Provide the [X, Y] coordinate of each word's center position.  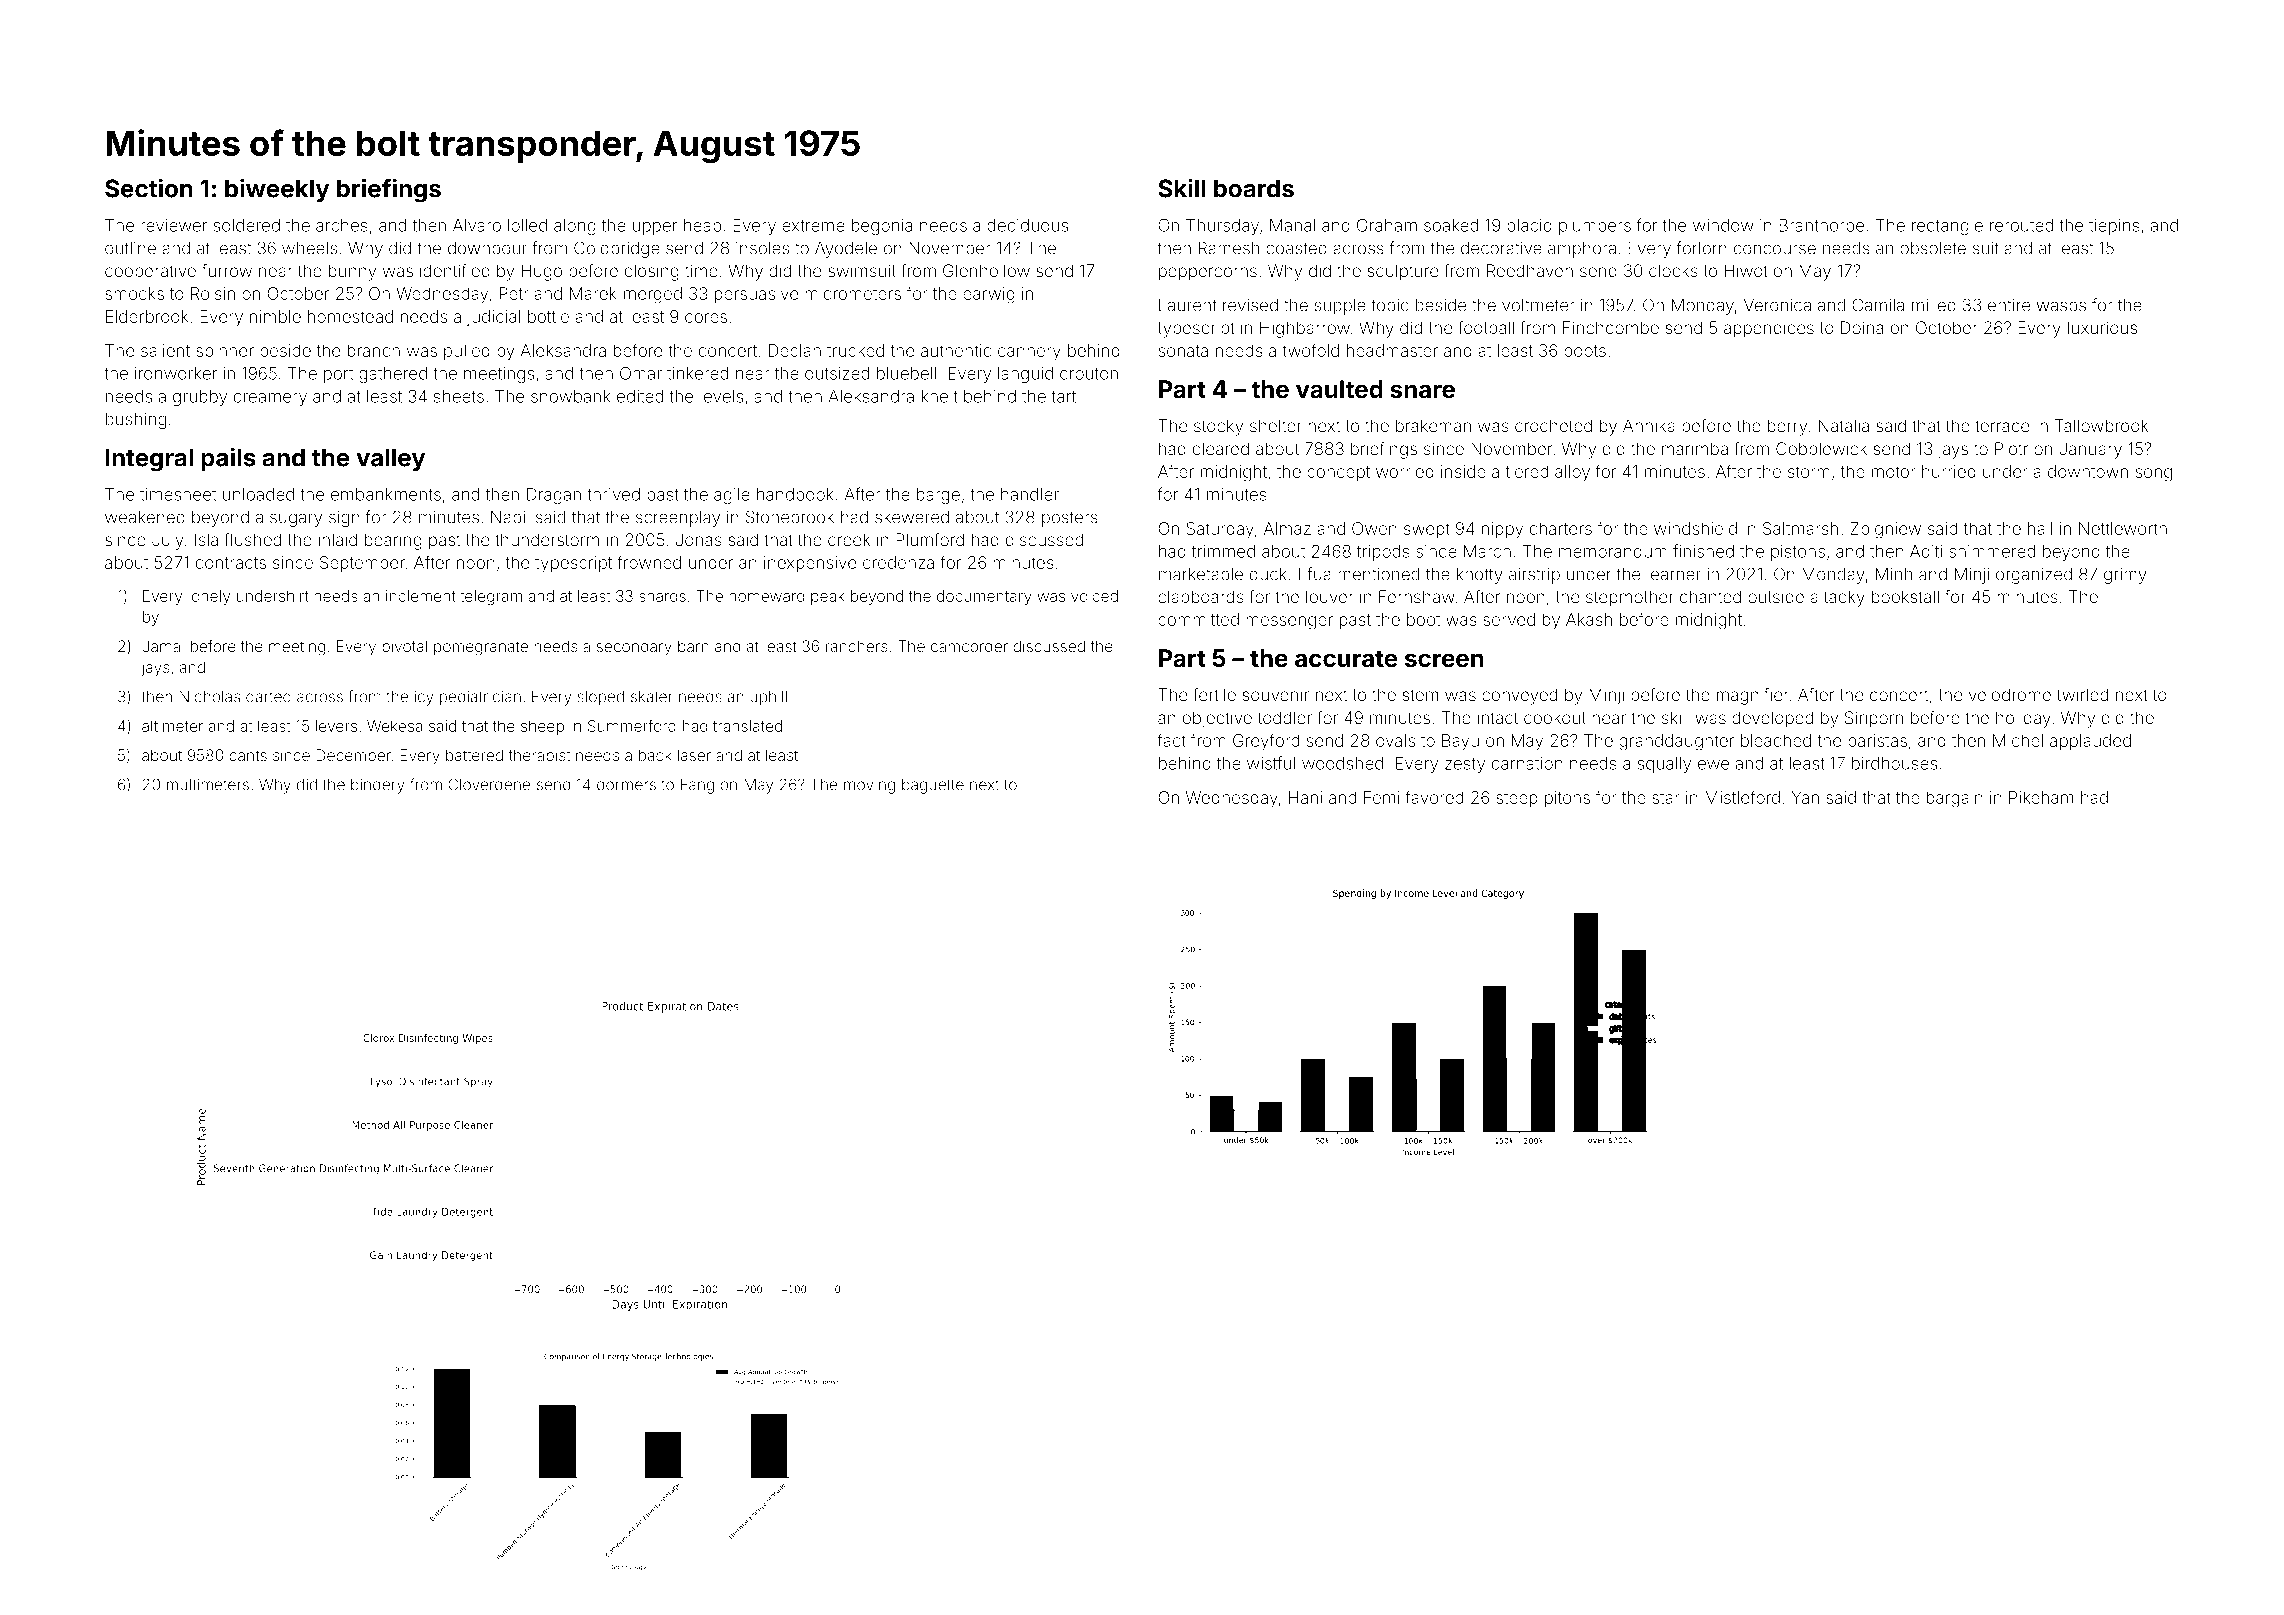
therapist [539, 756]
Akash [1589, 619]
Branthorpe [1821, 227]
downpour [487, 250]
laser [694, 755]
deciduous [1027, 225]
